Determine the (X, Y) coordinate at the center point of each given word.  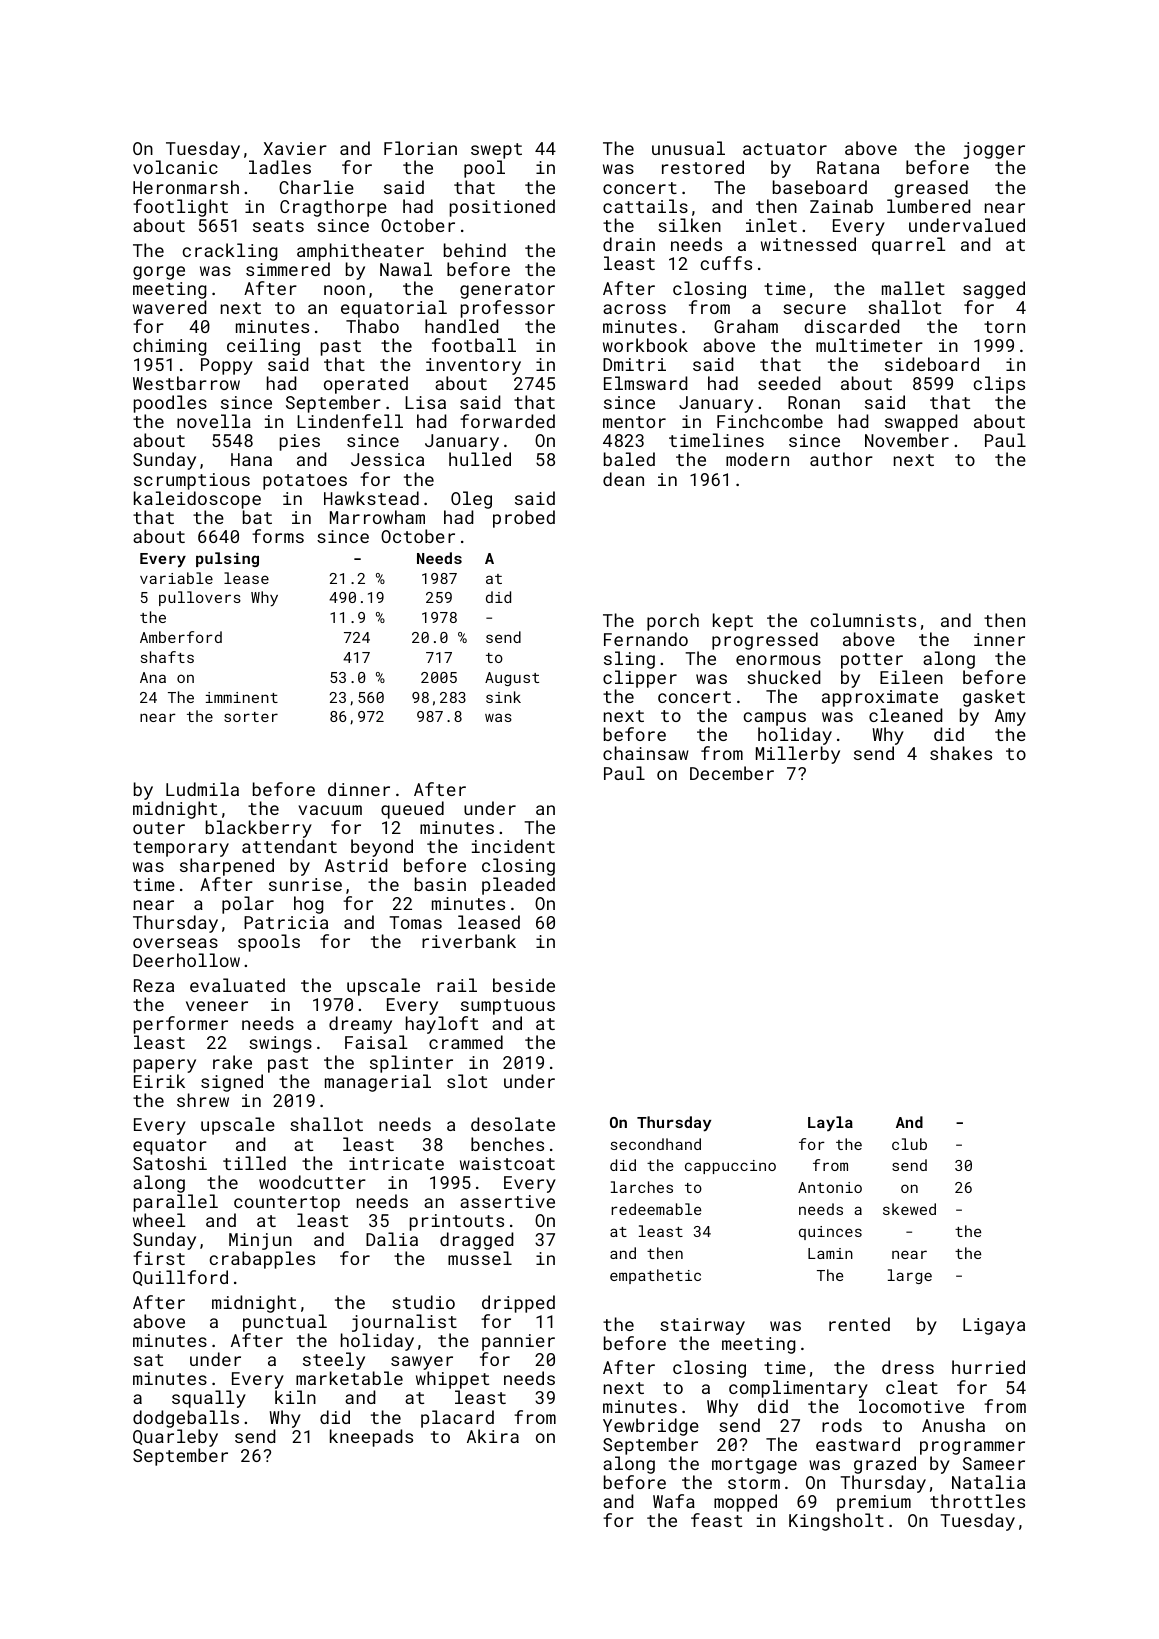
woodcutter (312, 1182)
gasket (994, 698)
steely (334, 1361)
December (732, 773)
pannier (518, 1342)
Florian (420, 148)
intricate (396, 1163)
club (909, 1144)
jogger (994, 151)
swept (496, 151)
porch (673, 622)
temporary (181, 849)
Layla (830, 1123)
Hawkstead (371, 498)
